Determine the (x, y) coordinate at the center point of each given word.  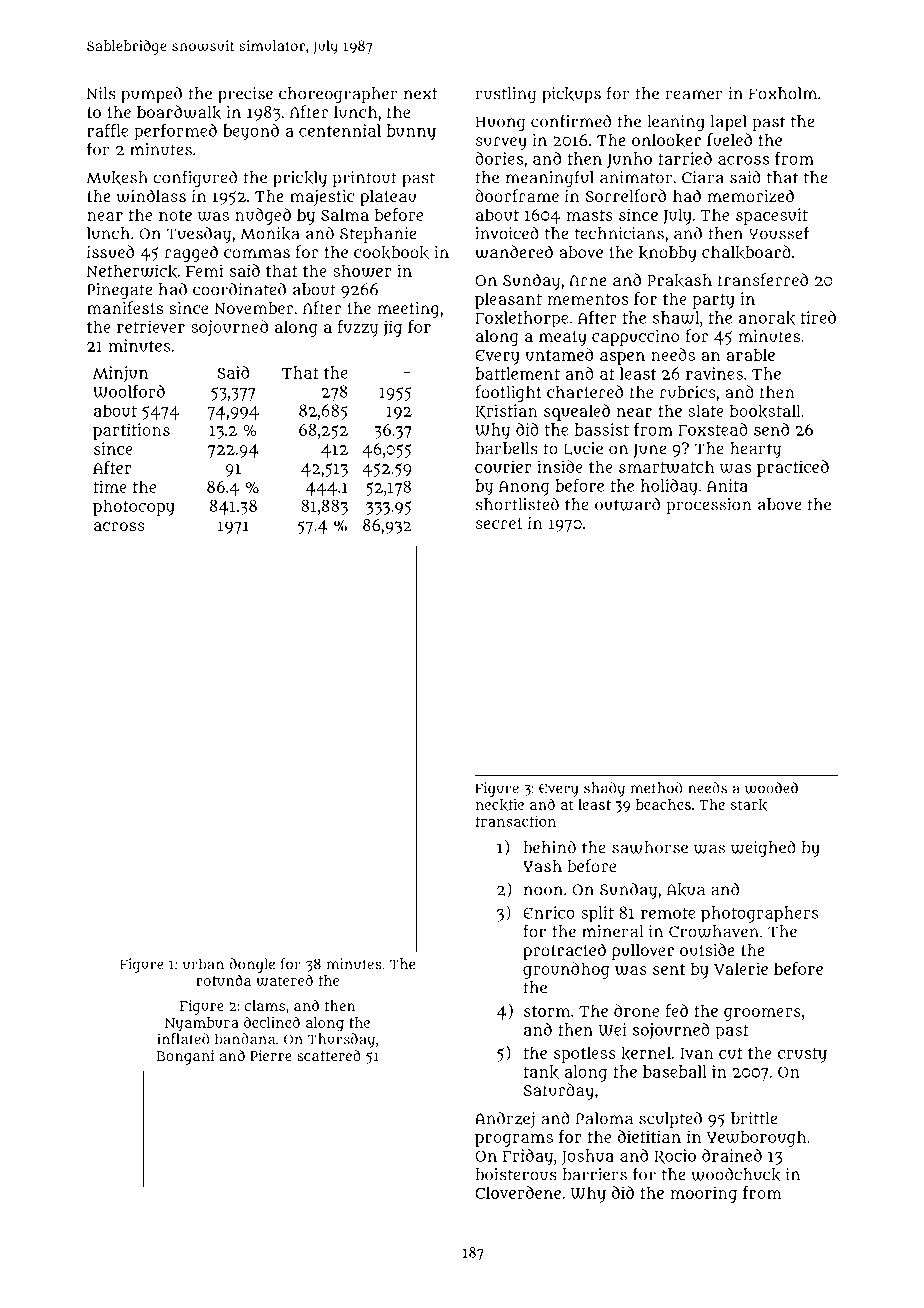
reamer (694, 95)
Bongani (185, 1057)
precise (245, 95)
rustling (506, 95)
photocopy (134, 507)
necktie (500, 805)
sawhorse (650, 847)
